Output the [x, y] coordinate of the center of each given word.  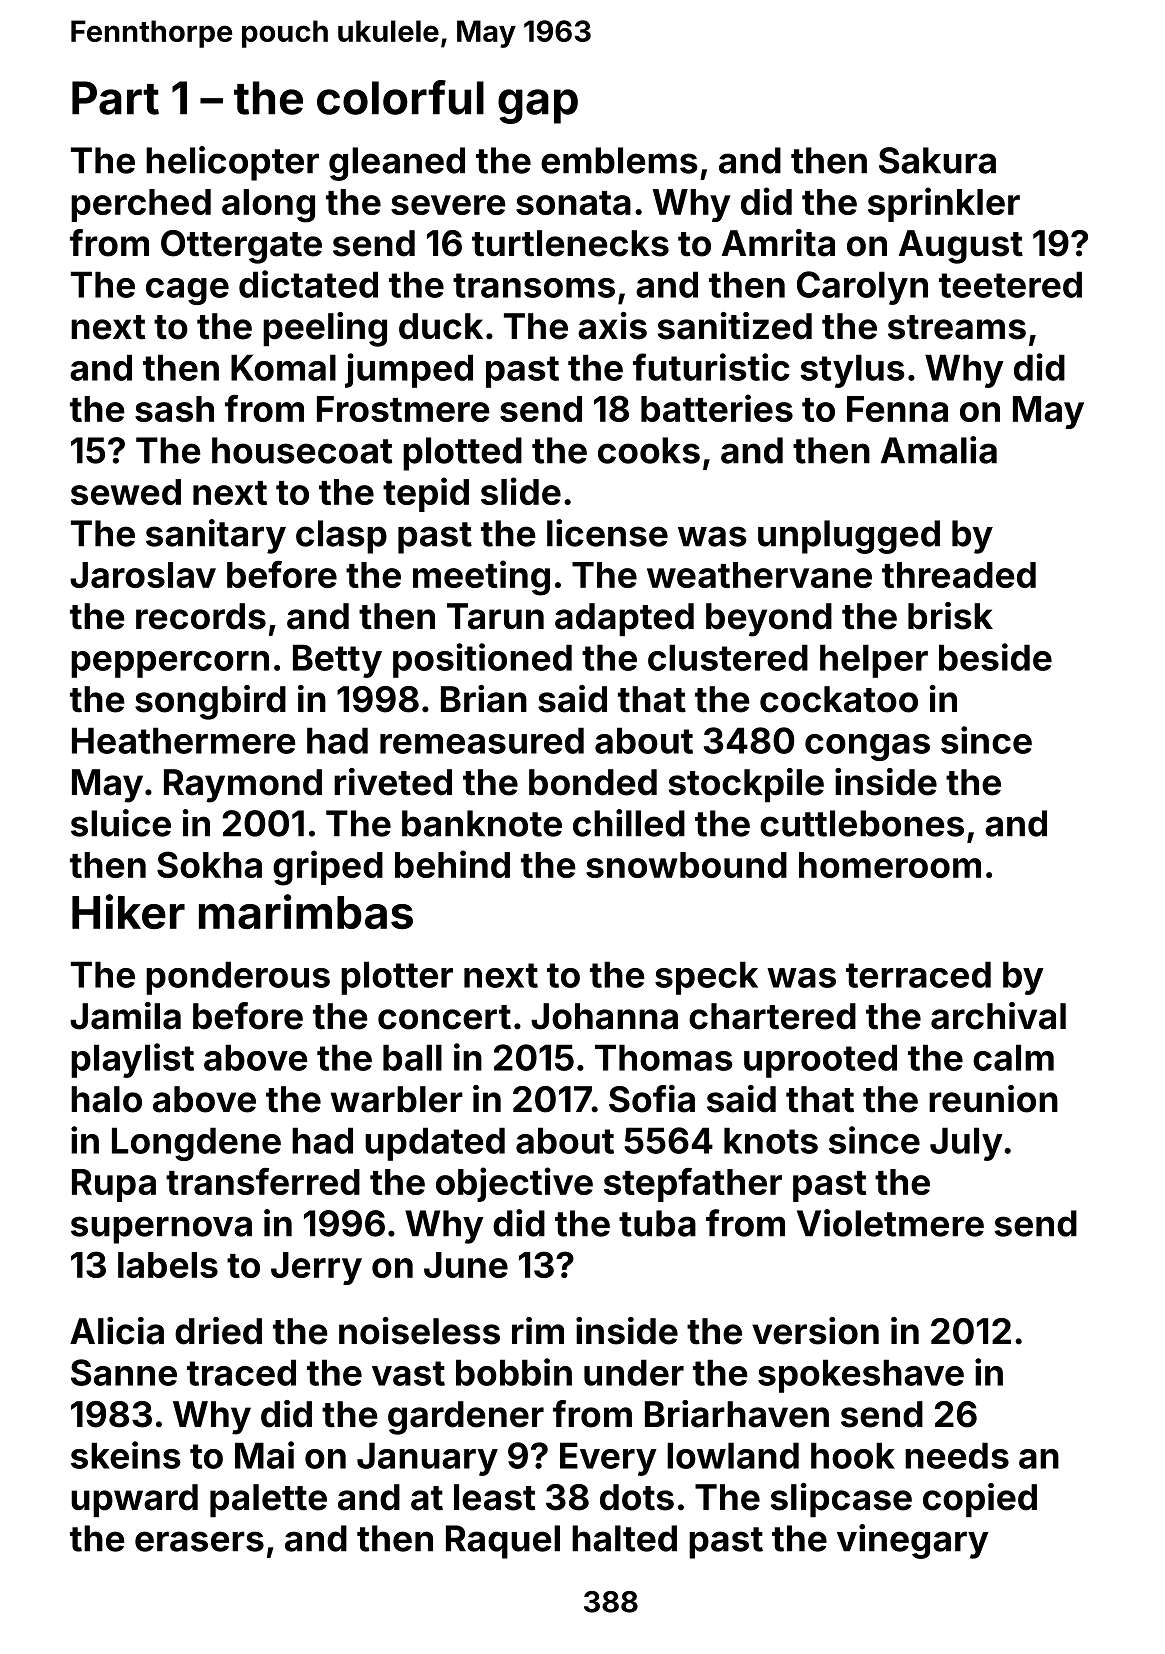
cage [187, 291]
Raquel [503, 1542]
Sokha [209, 864]
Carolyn [862, 288]
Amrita [778, 243]
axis [612, 326]
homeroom [890, 865]
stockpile [746, 785]
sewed [126, 492]
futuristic [711, 367]
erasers [199, 1541]
